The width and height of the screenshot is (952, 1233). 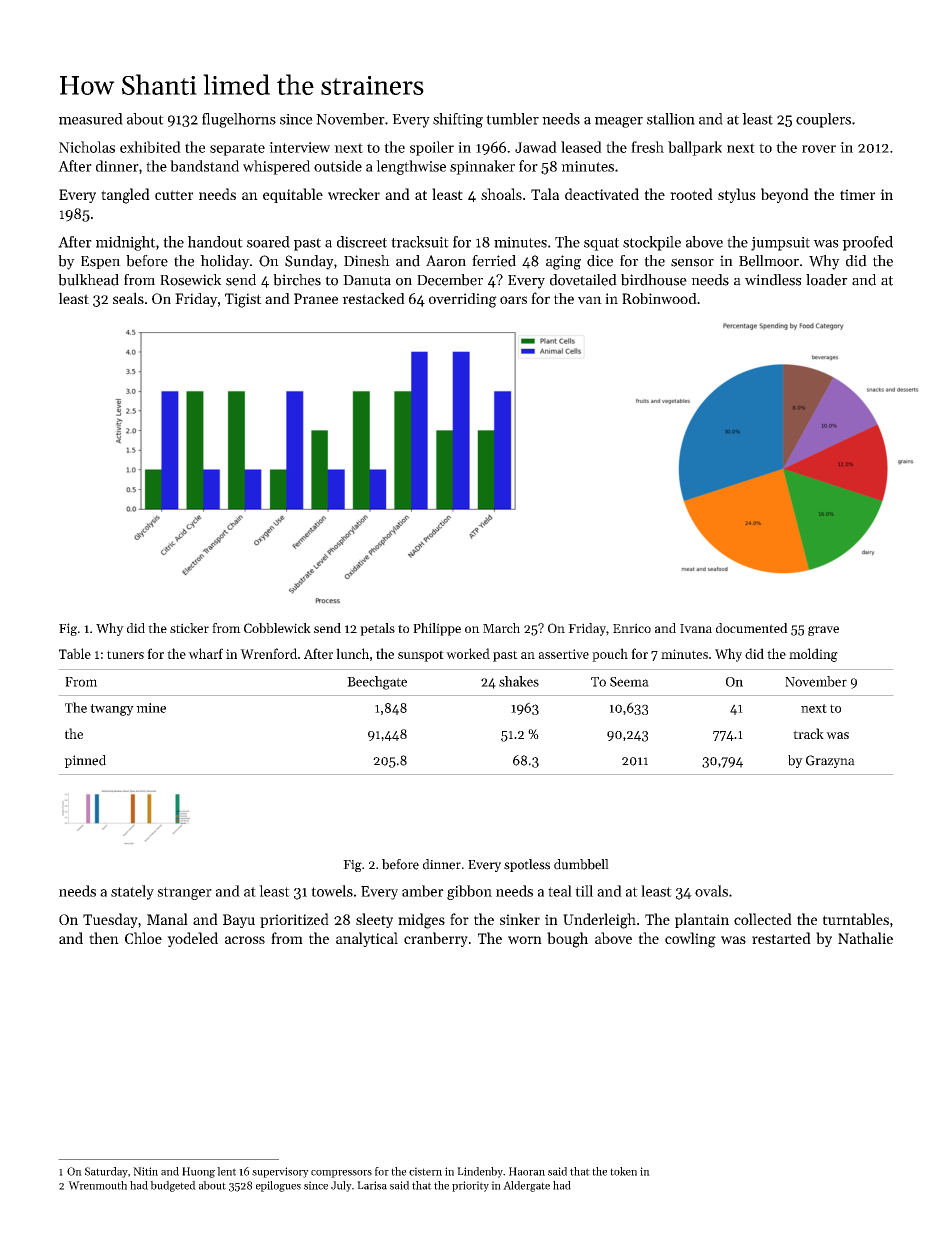 I want to click on epilogues, so click(x=278, y=1186).
